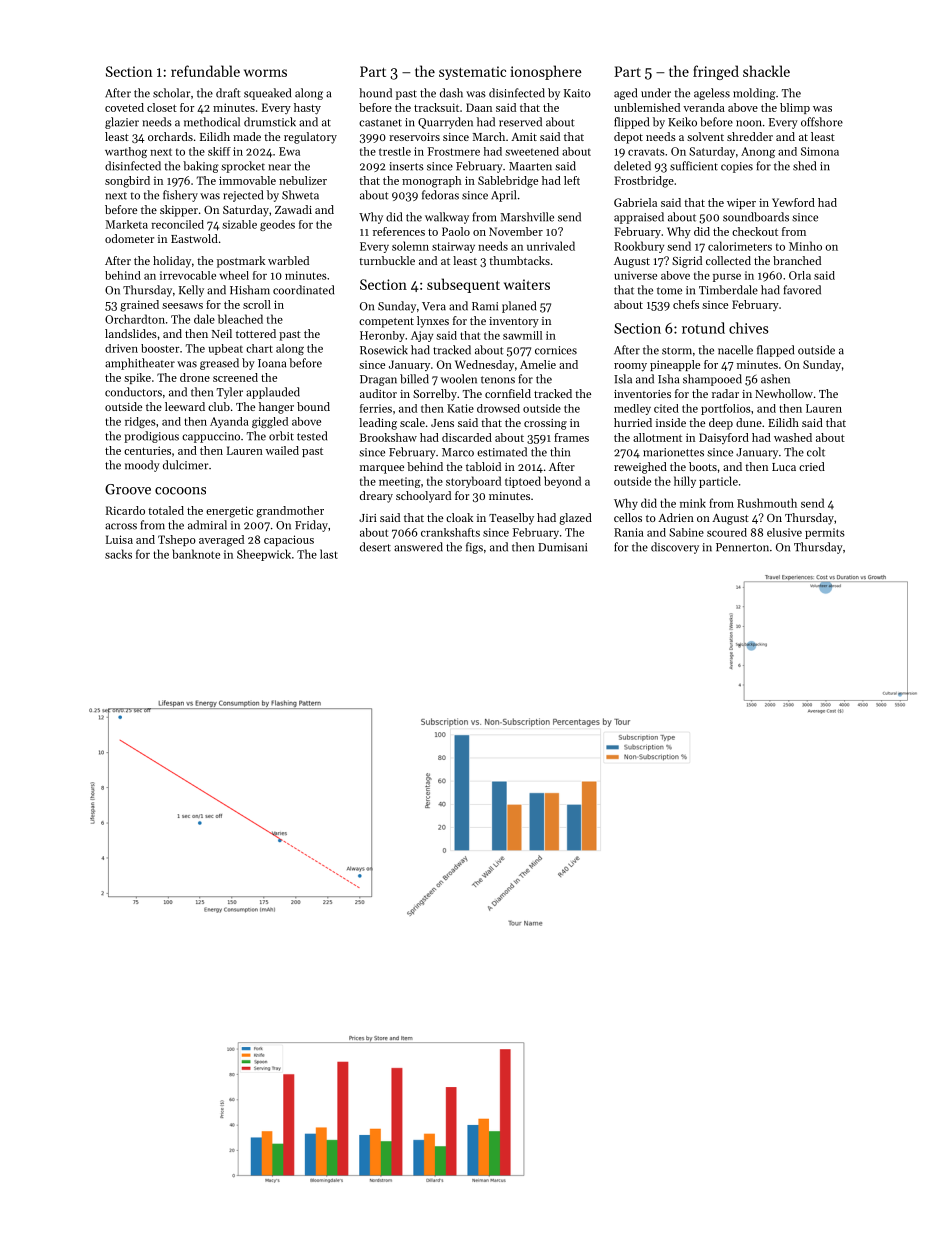  What do you see at coordinates (562, 547) in the document?
I see `Dumisani` at bounding box center [562, 547].
